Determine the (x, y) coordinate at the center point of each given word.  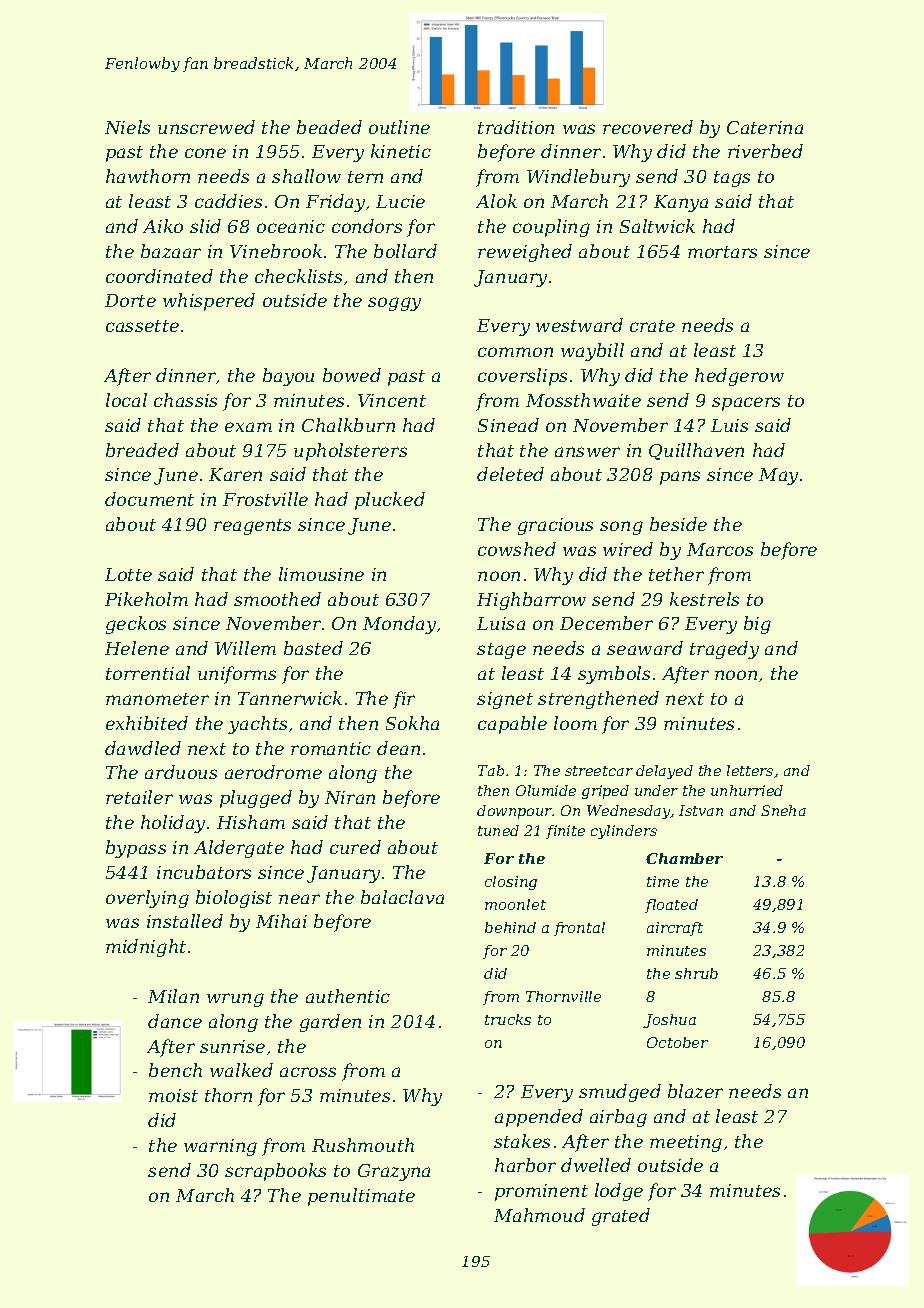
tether (676, 574)
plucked (390, 501)
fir (404, 700)
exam (248, 427)
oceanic (291, 226)
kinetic (401, 151)
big (757, 625)
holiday (173, 824)
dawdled (143, 748)
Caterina (765, 127)
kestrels (704, 599)
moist (173, 1095)
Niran (350, 797)
